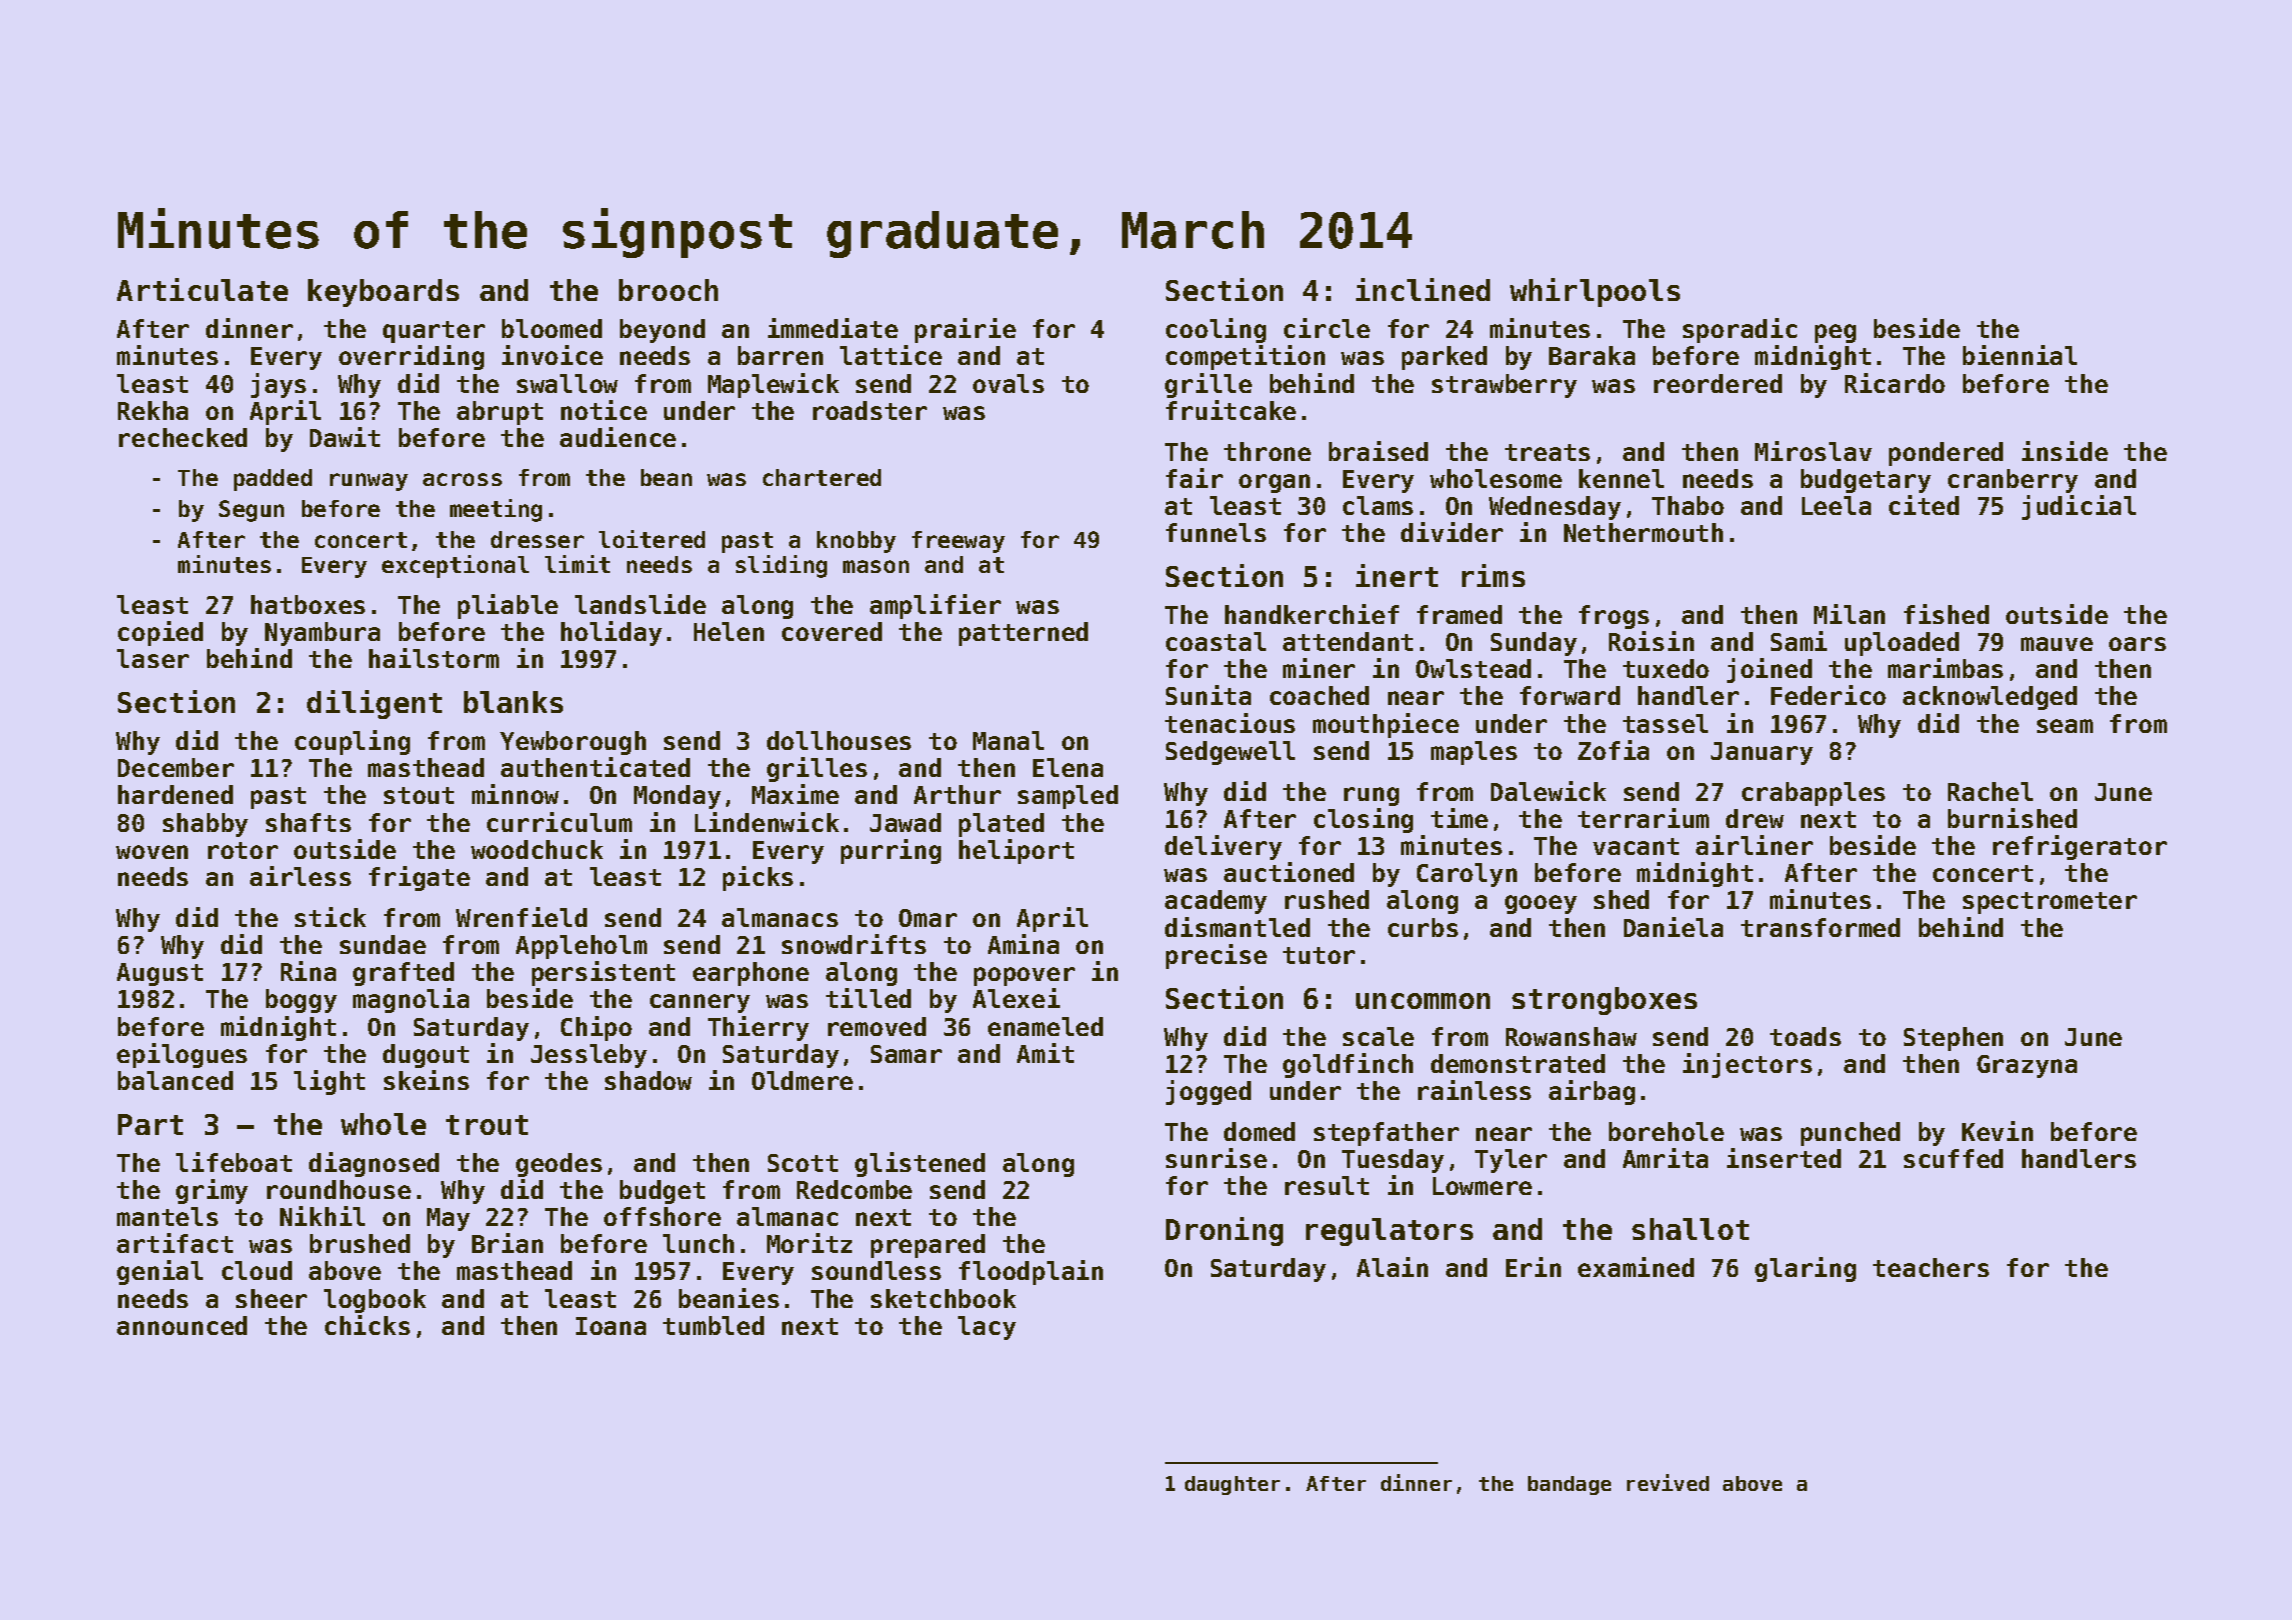 The image size is (2292, 1620). What do you see at coordinates (2080, 847) in the document?
I see `refrigerator` at bounding box center [2080, 847].
